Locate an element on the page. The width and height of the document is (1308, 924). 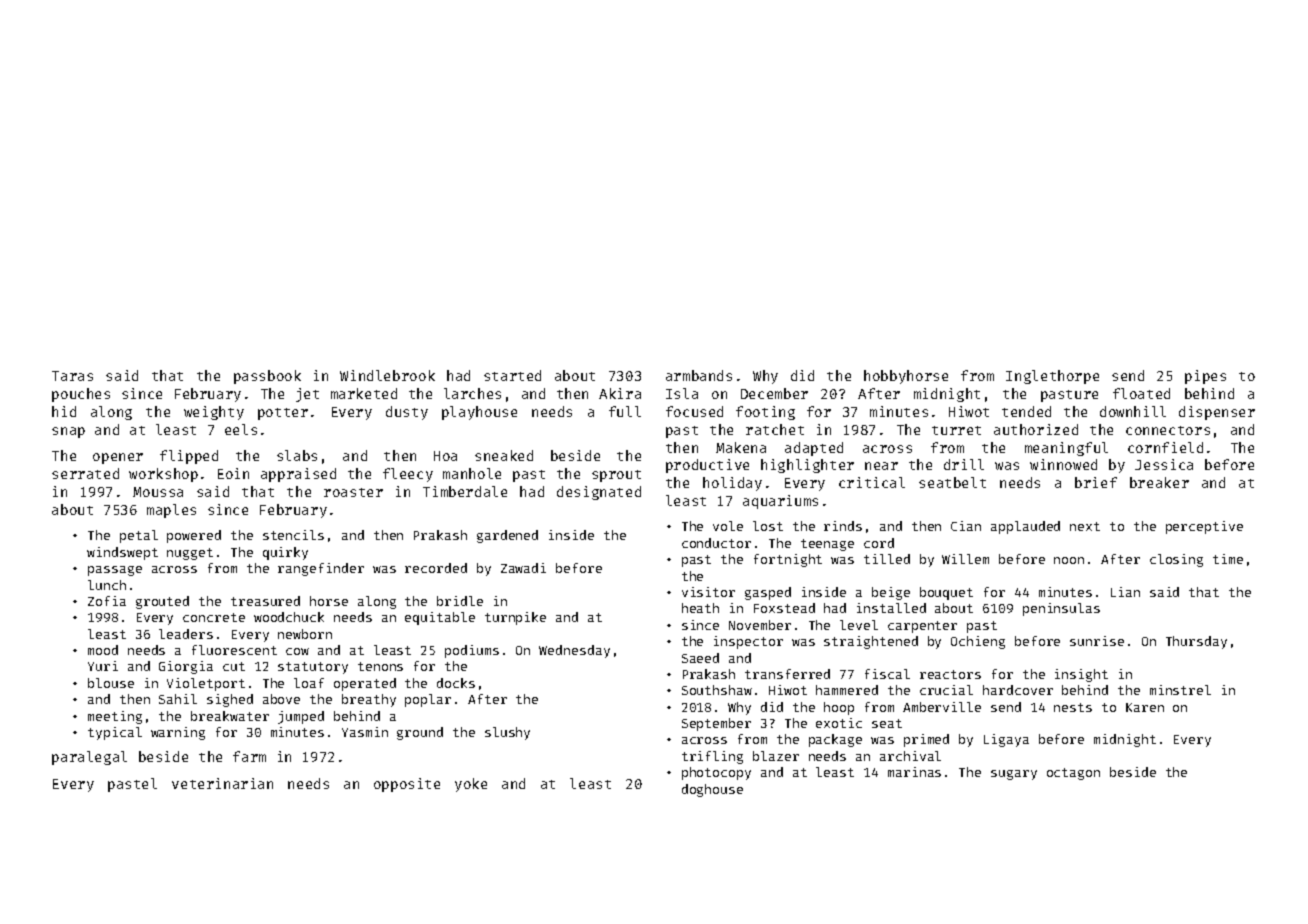
Zofia is located at coordinates (107, 601).
